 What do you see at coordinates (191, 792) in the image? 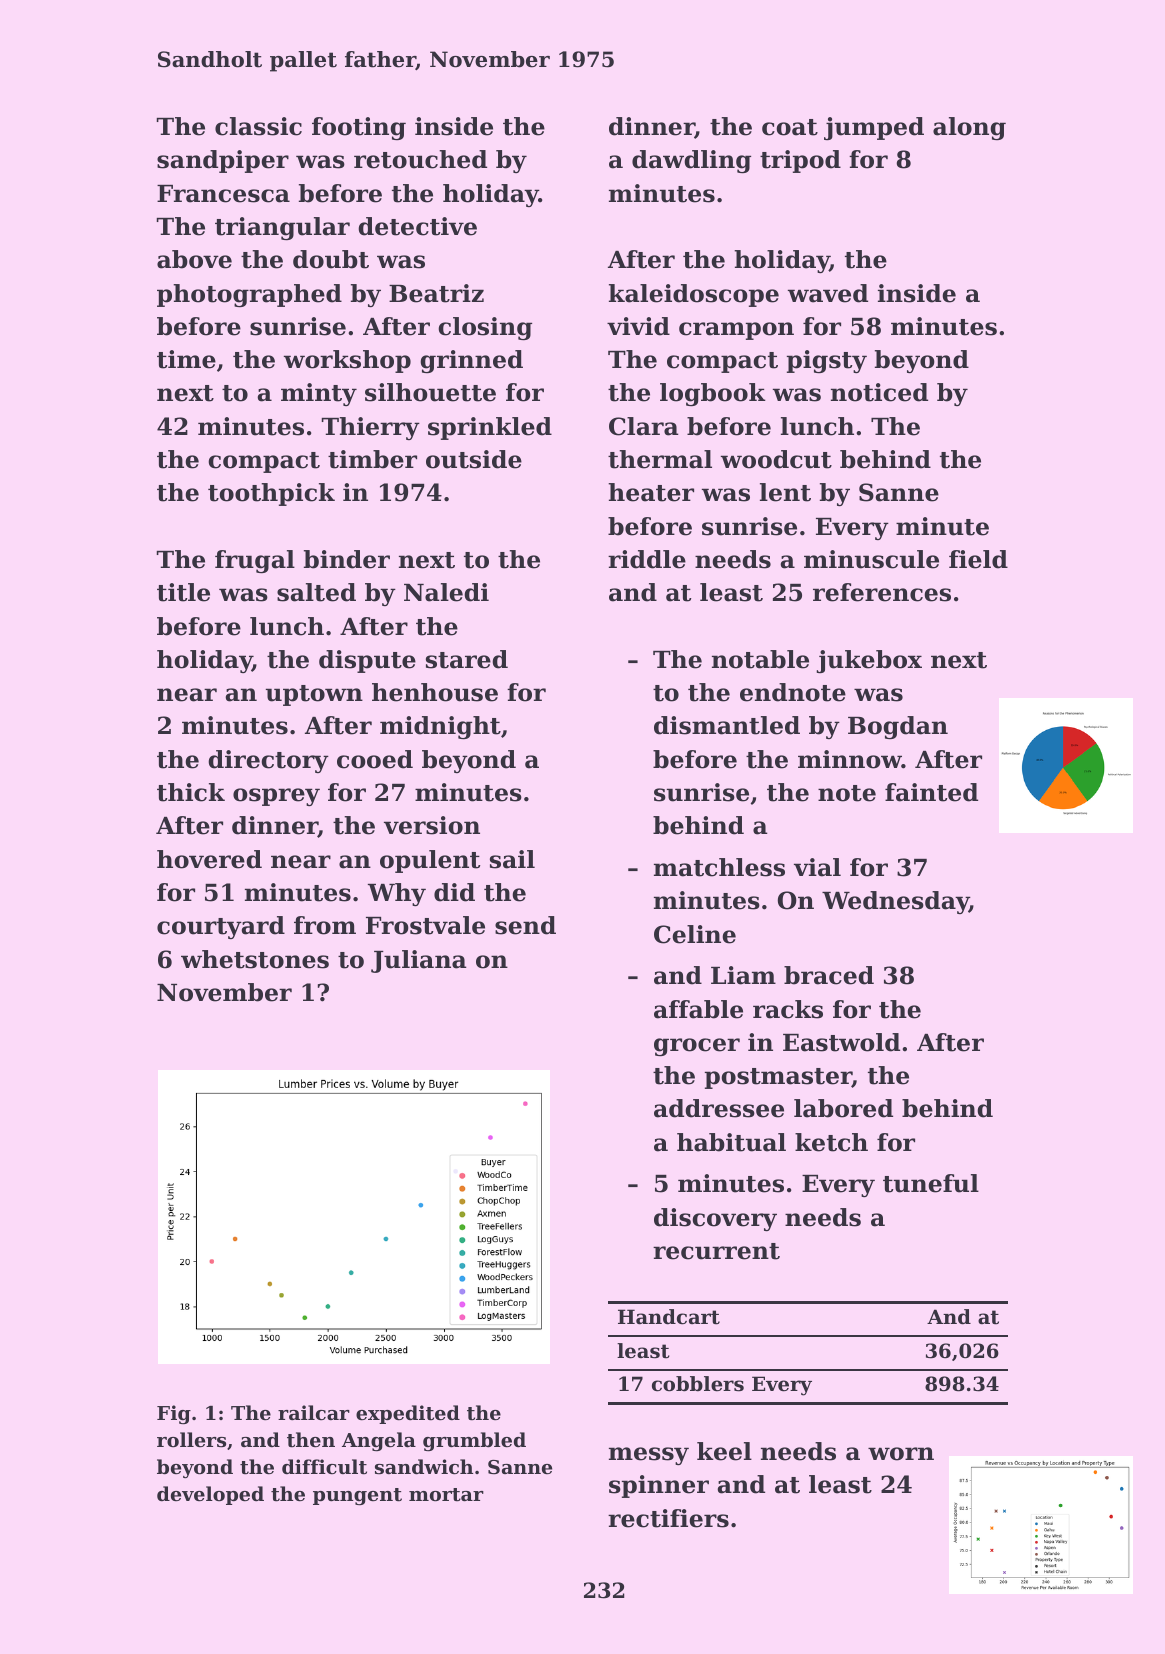
I see `thick` at bounding box center [191, 792].
